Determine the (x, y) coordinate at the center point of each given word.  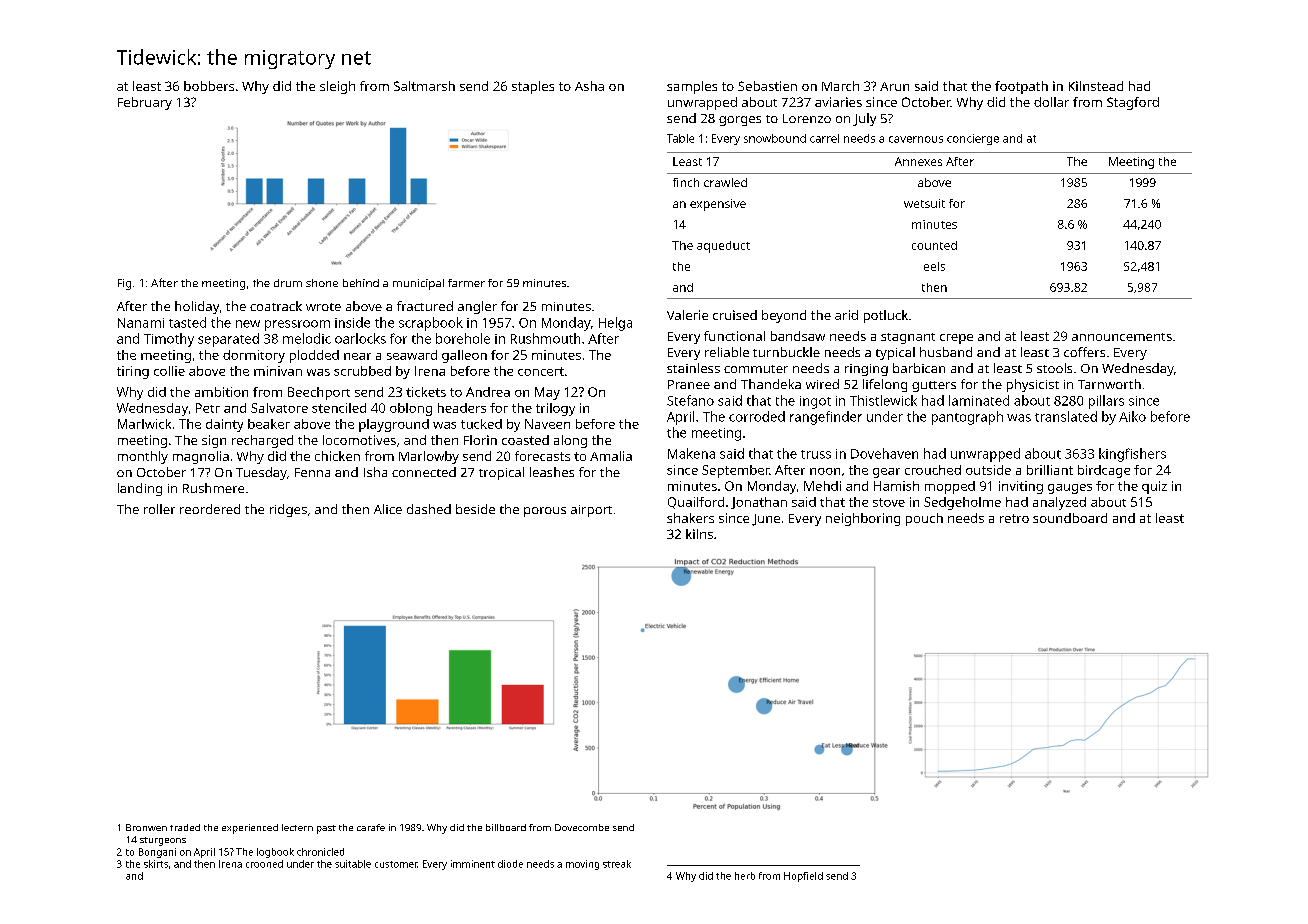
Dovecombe (582, 827)
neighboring (863, 519)
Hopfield (803, 877)
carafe (371, 827)
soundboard (1070, 518)
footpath (1021, 87)
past (326, 829)
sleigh (337, 87)
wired (822, 384)
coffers (1084, 352)
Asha (589, 86)
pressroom (297, 325)
